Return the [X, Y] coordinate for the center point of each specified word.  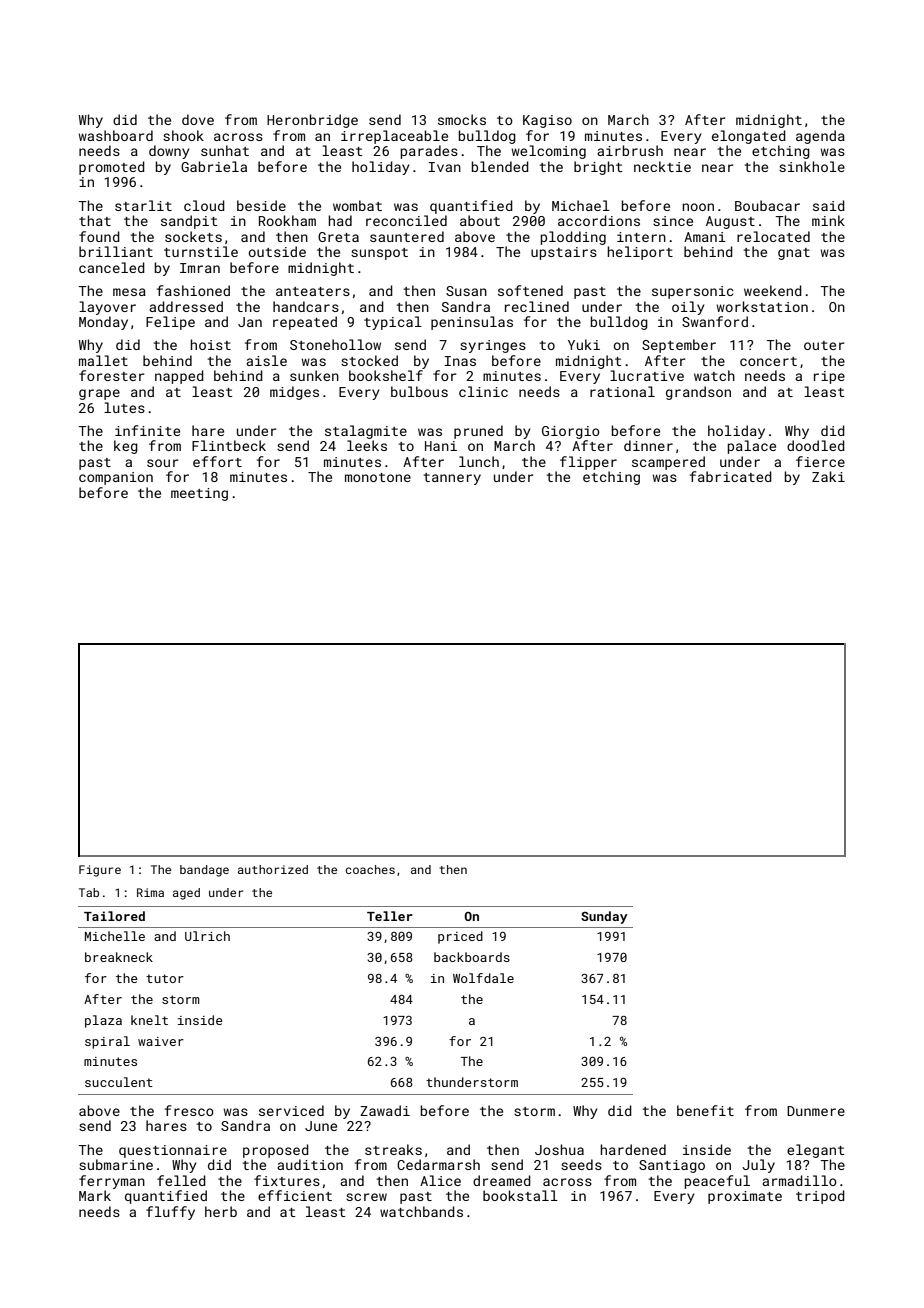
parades [429, 152]
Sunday [604, 917]
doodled [816, 445]
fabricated [731, 476]
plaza [103, 1021]
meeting [199, 494]
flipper [588, 463]
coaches [370, 869]
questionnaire [173, 1151]
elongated [749, 137]
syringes [493, 346]
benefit [705, 1110]
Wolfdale [483, 978]
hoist [211, 344]
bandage [204, 871]
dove [198, 119]
